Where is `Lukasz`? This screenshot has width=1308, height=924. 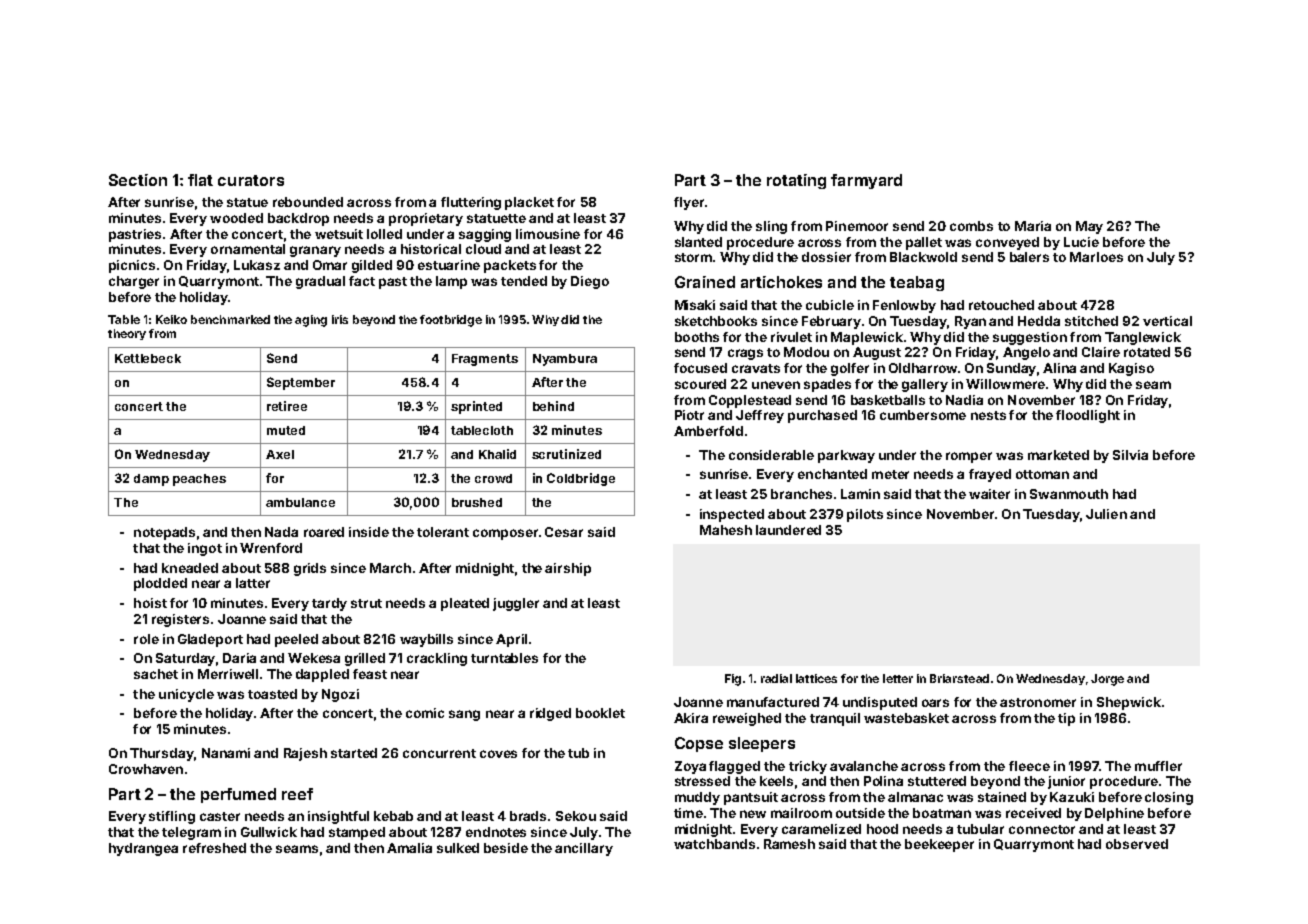 Lukasz is located at coordinates (257, 265).
